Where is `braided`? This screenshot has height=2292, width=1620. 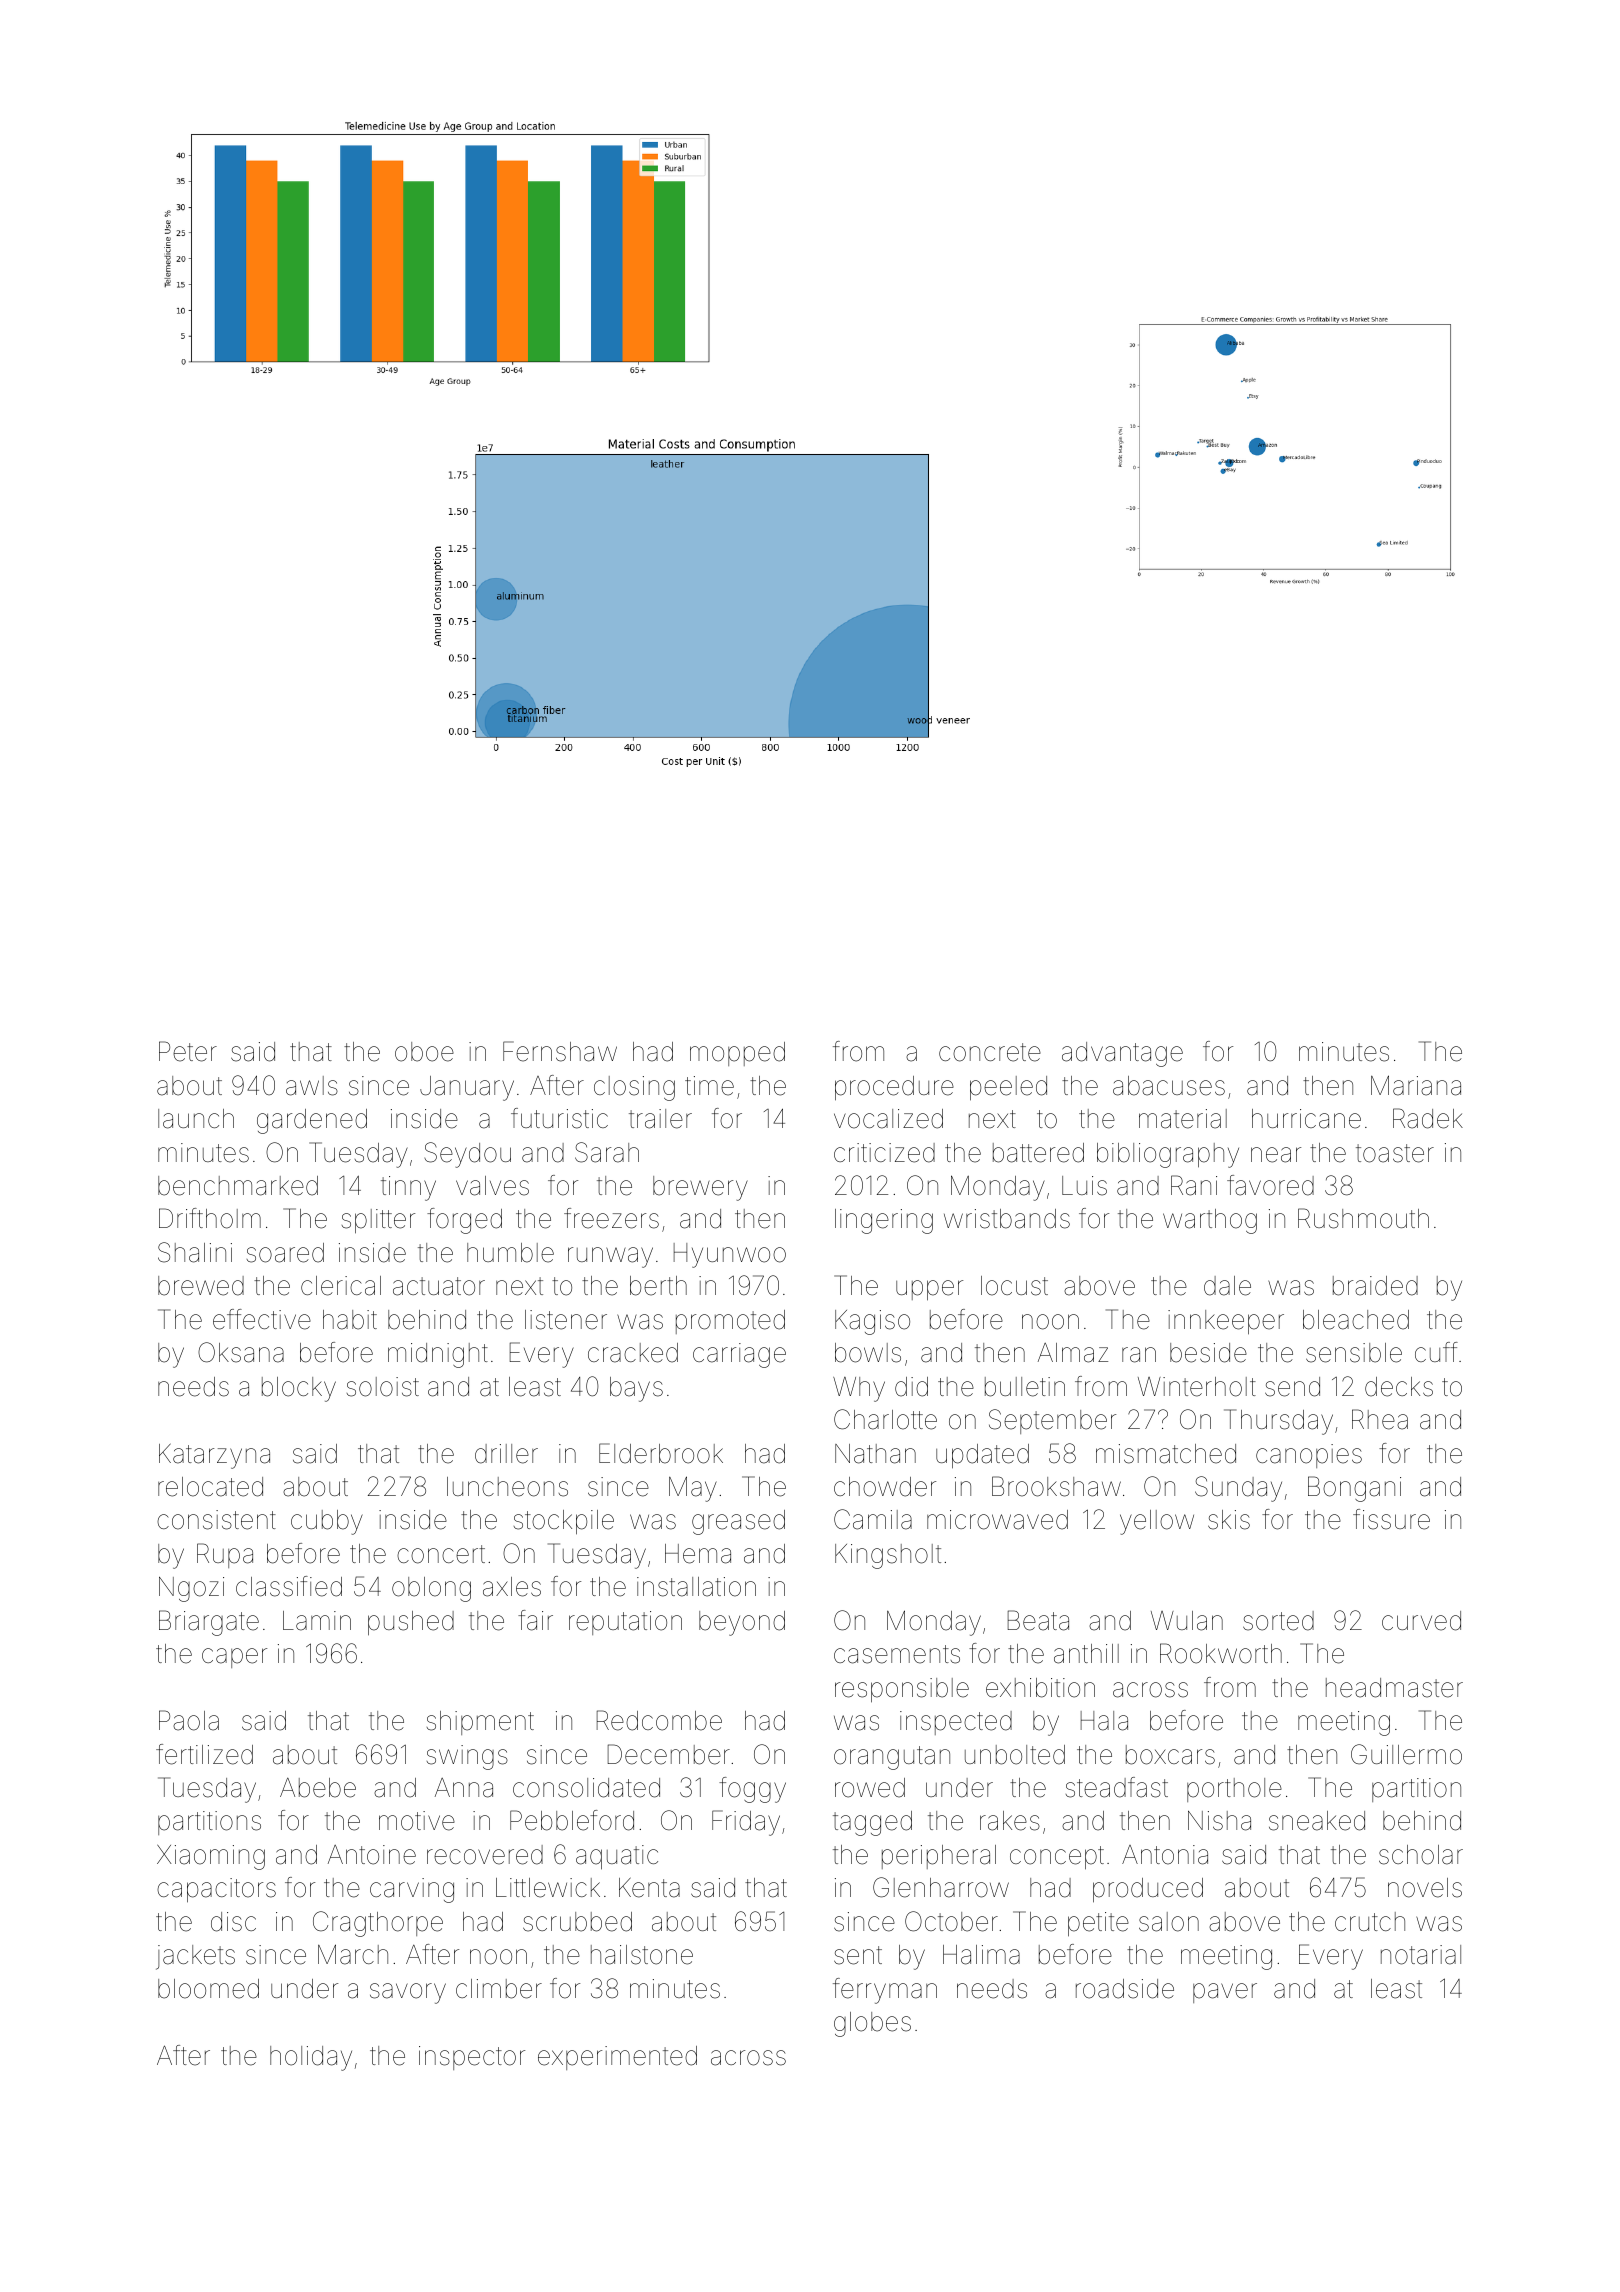
braided is located at coordinates (1375, 1286).
